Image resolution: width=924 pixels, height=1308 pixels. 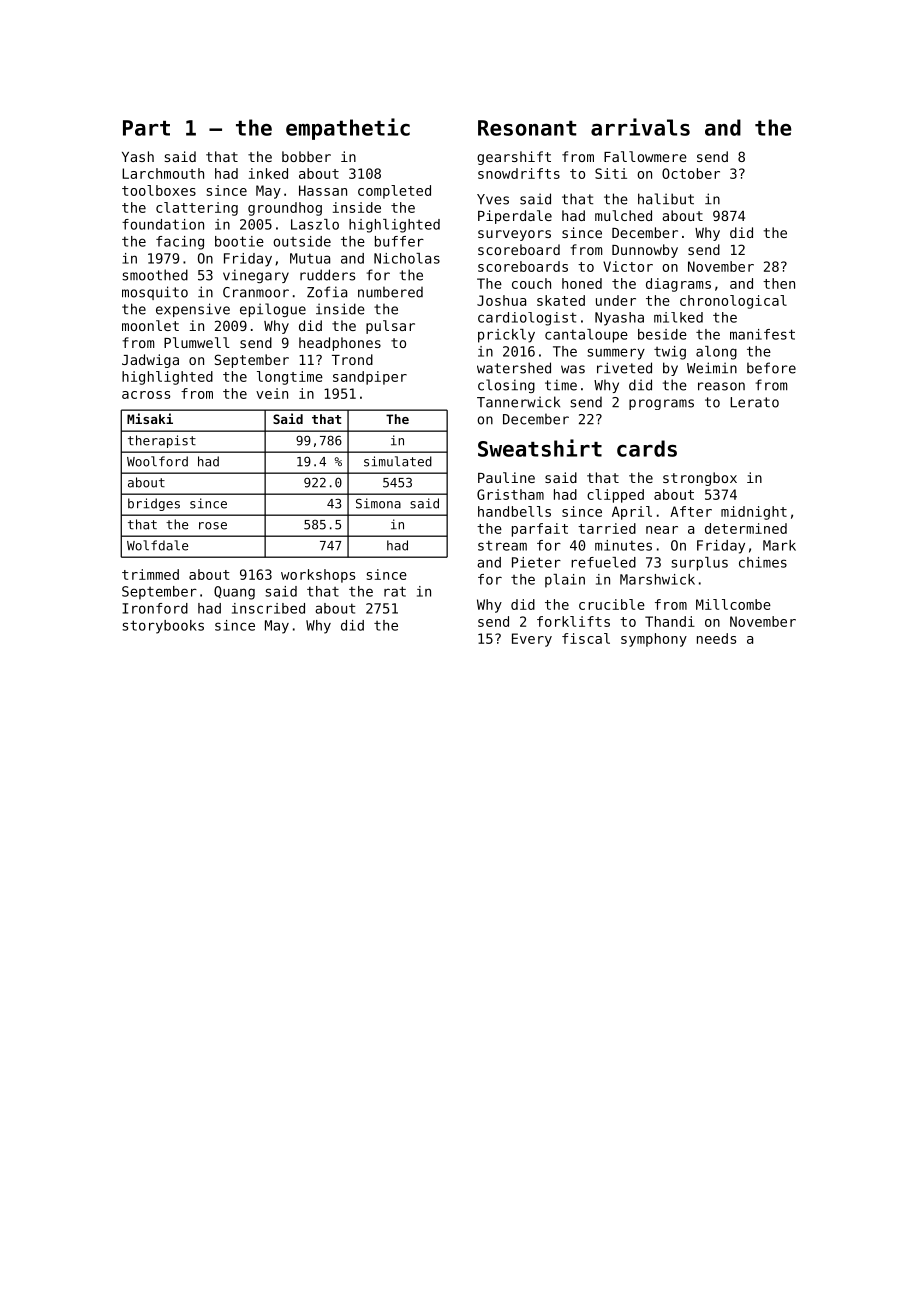 I want to click on Part, so click(x=146, y=128).
